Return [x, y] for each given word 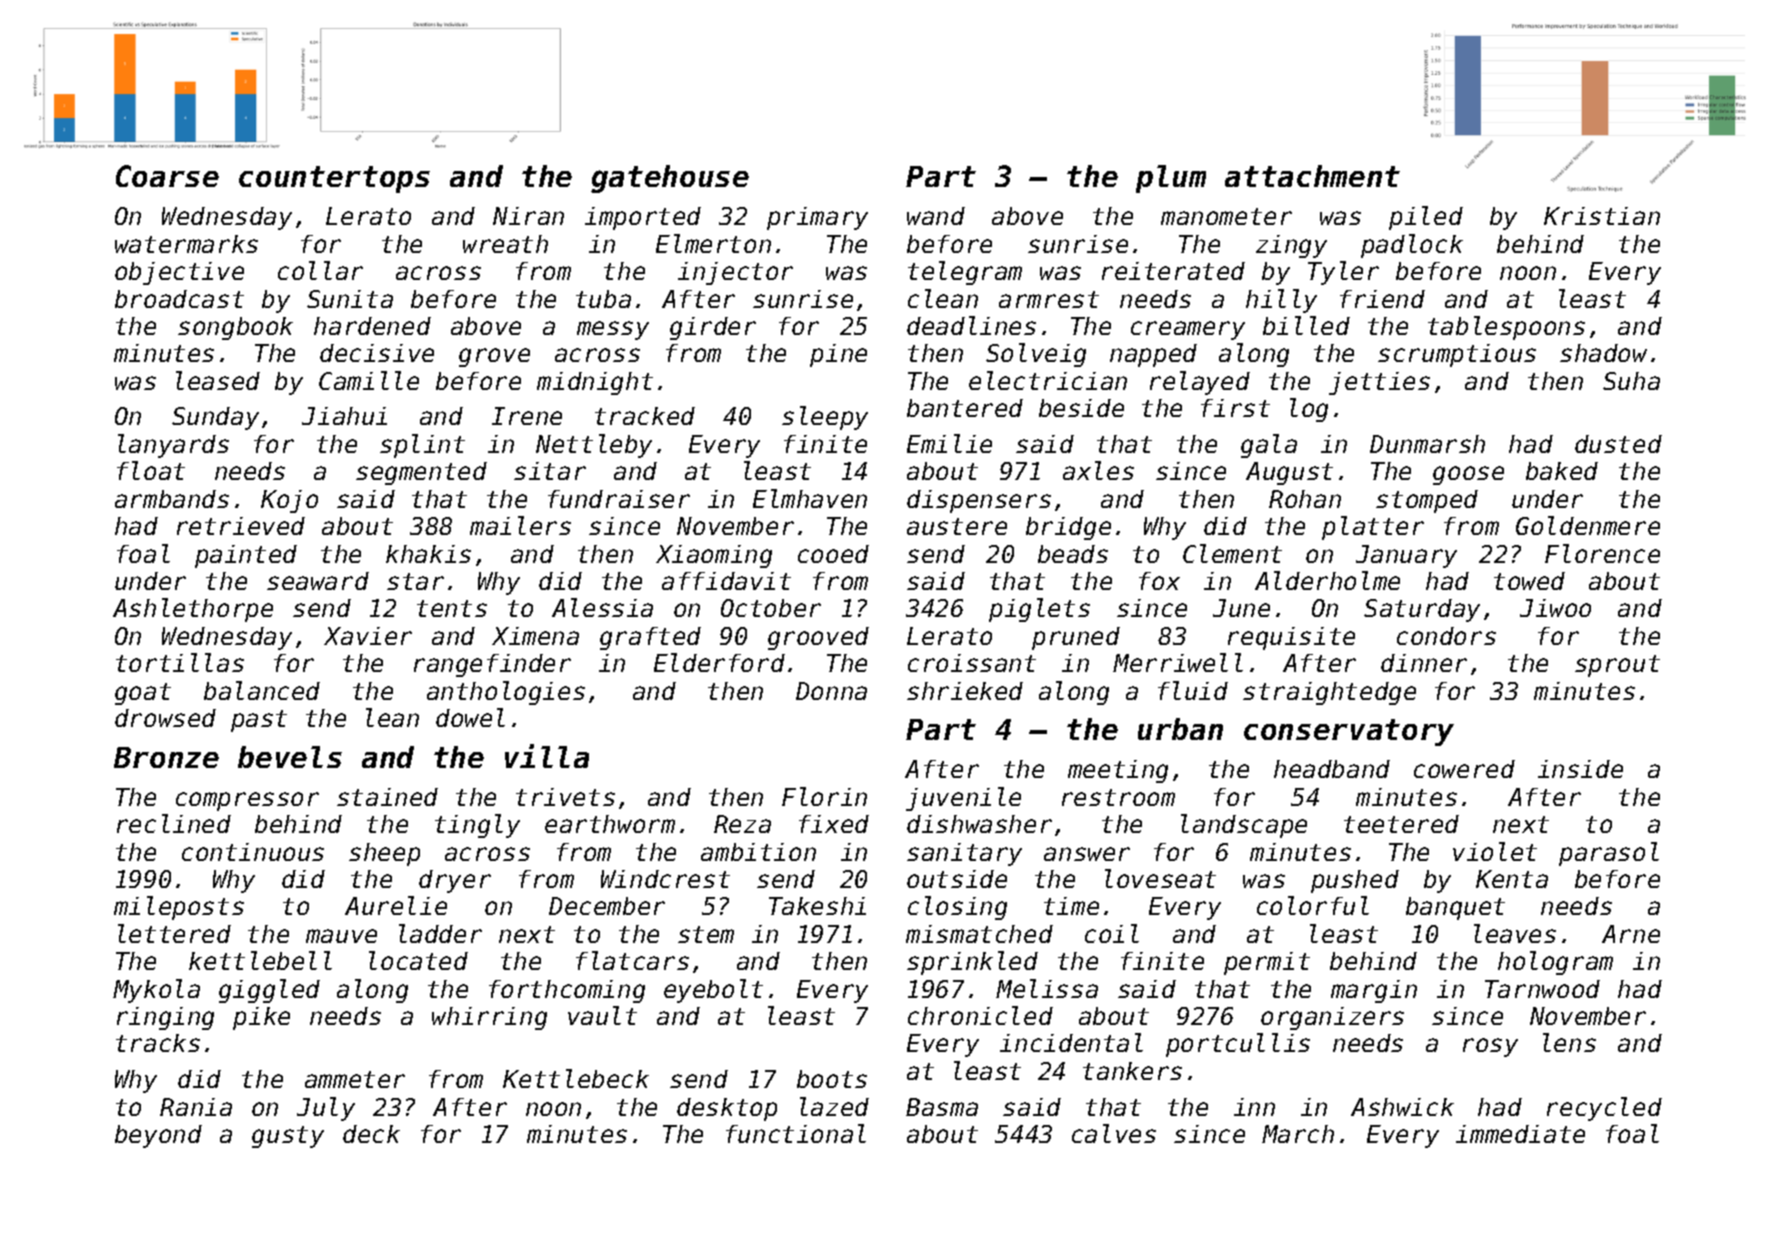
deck [371, 1134]
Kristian [1602, 216]
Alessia [602, 607]
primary [817, 218]
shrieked [965, 691]
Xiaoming [714, 556]
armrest [1049, 299]
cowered [1464, 769]
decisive [377, 353]
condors [1446, 636]
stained [387, 797]
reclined [174, 823]
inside [1580, 769]
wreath [505, 244]
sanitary [964, 854]
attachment [1312, 176]
